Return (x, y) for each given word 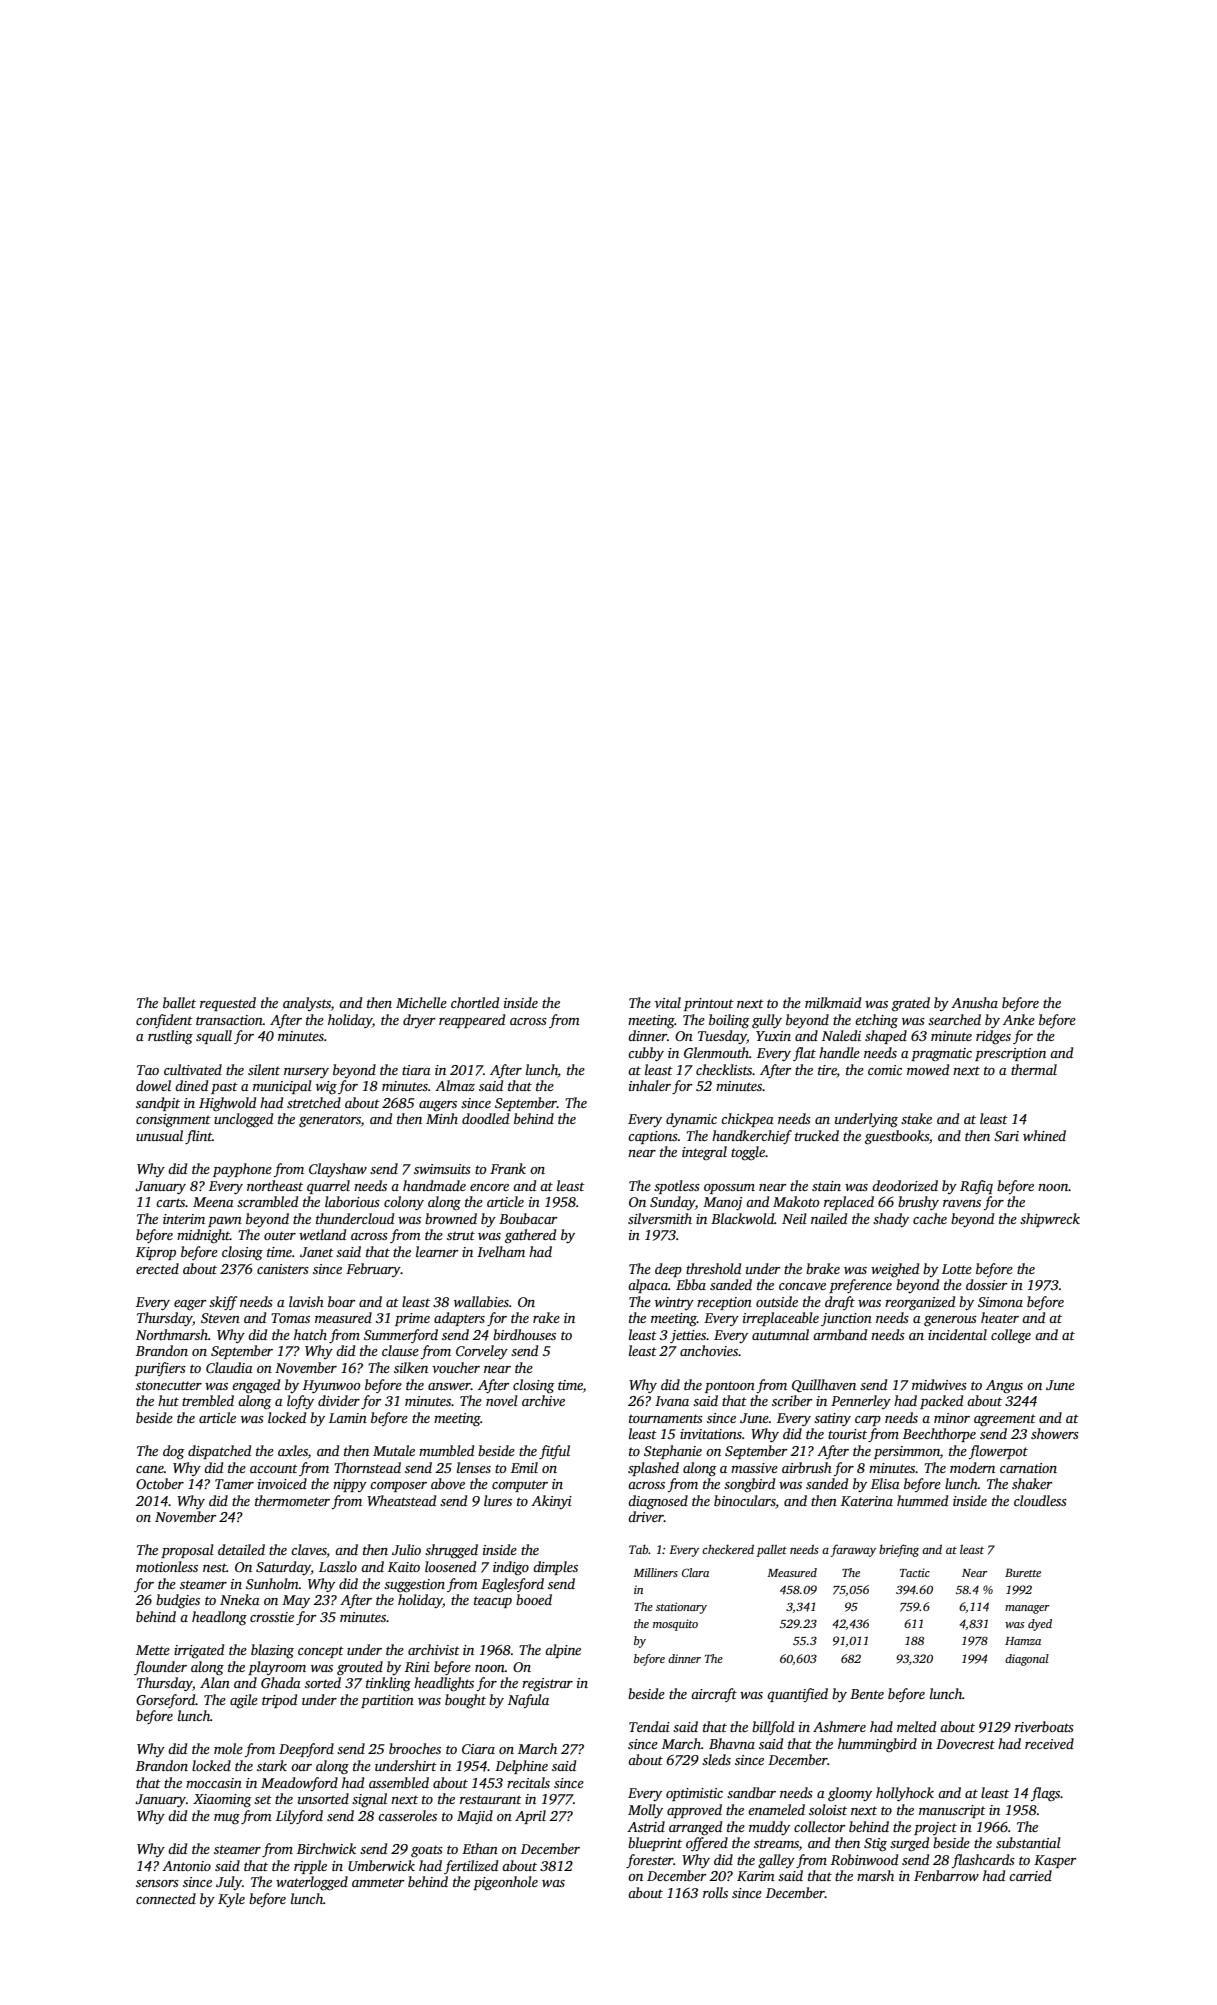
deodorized (905, 1185)
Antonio (186, 1866)
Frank (508, 1168)
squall (214, 1037)
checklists (724, 1069)
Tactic (915, 1572)
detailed (241, 1549)
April (530, 1817)
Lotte (957, 1269)
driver (646, 1516)
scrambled (267, 1201)
